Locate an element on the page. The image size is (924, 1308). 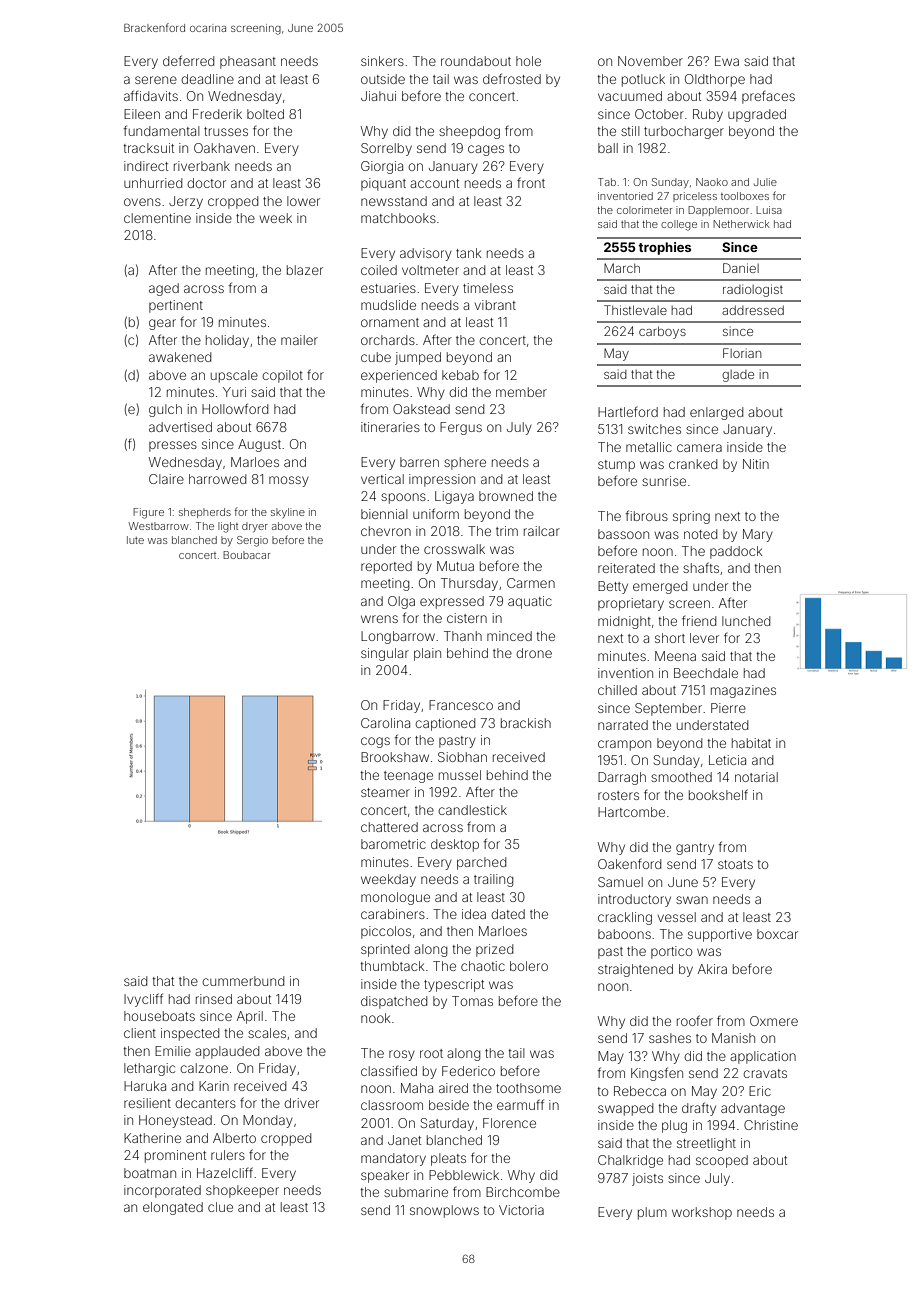
harrowed is located at coordinates (217, 479).
